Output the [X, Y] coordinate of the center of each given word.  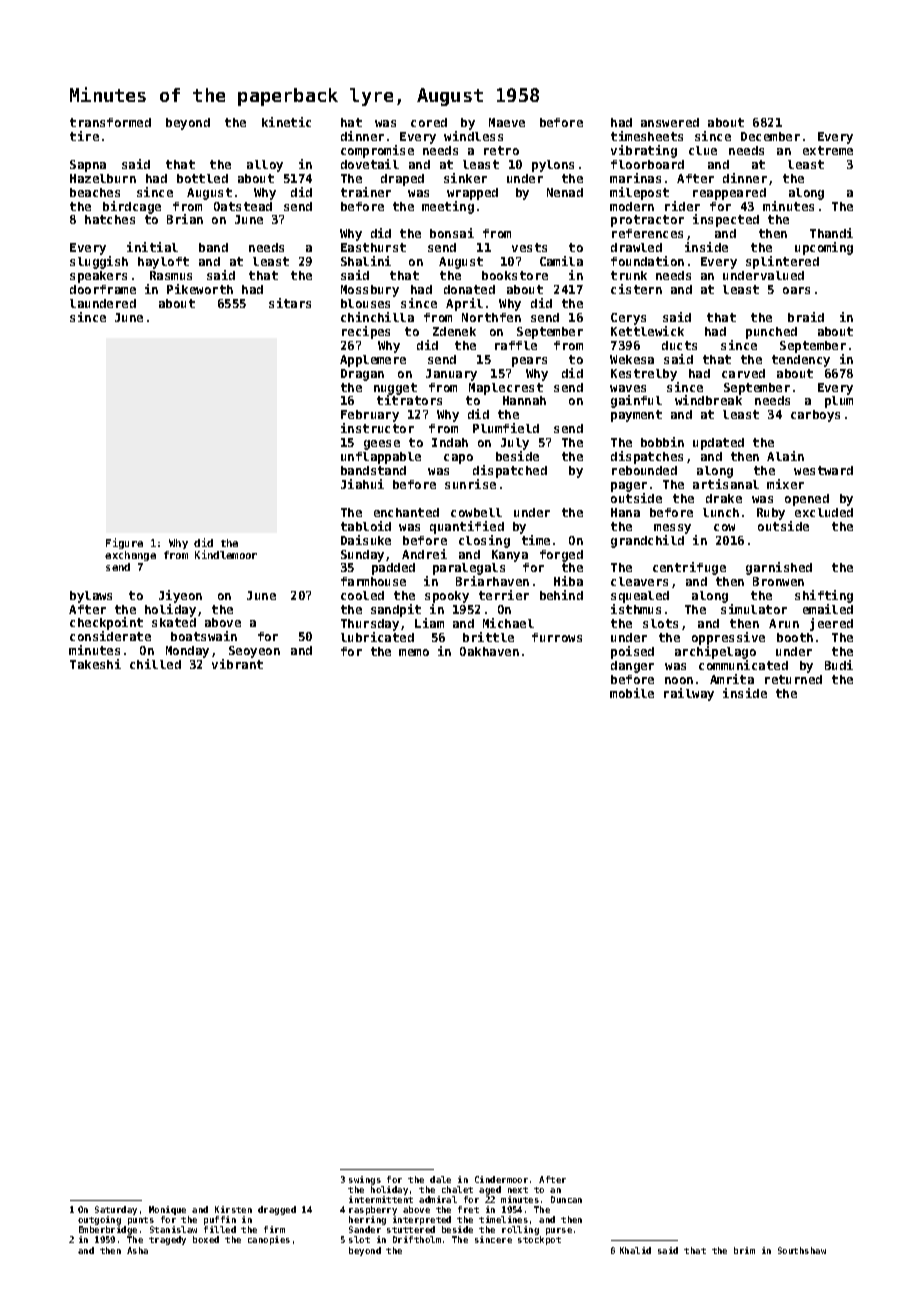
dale [440, 1179]
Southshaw [802, 1250]
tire [84, 136]
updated [718, 444]
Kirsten [233, 1209]
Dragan [362, 375]
